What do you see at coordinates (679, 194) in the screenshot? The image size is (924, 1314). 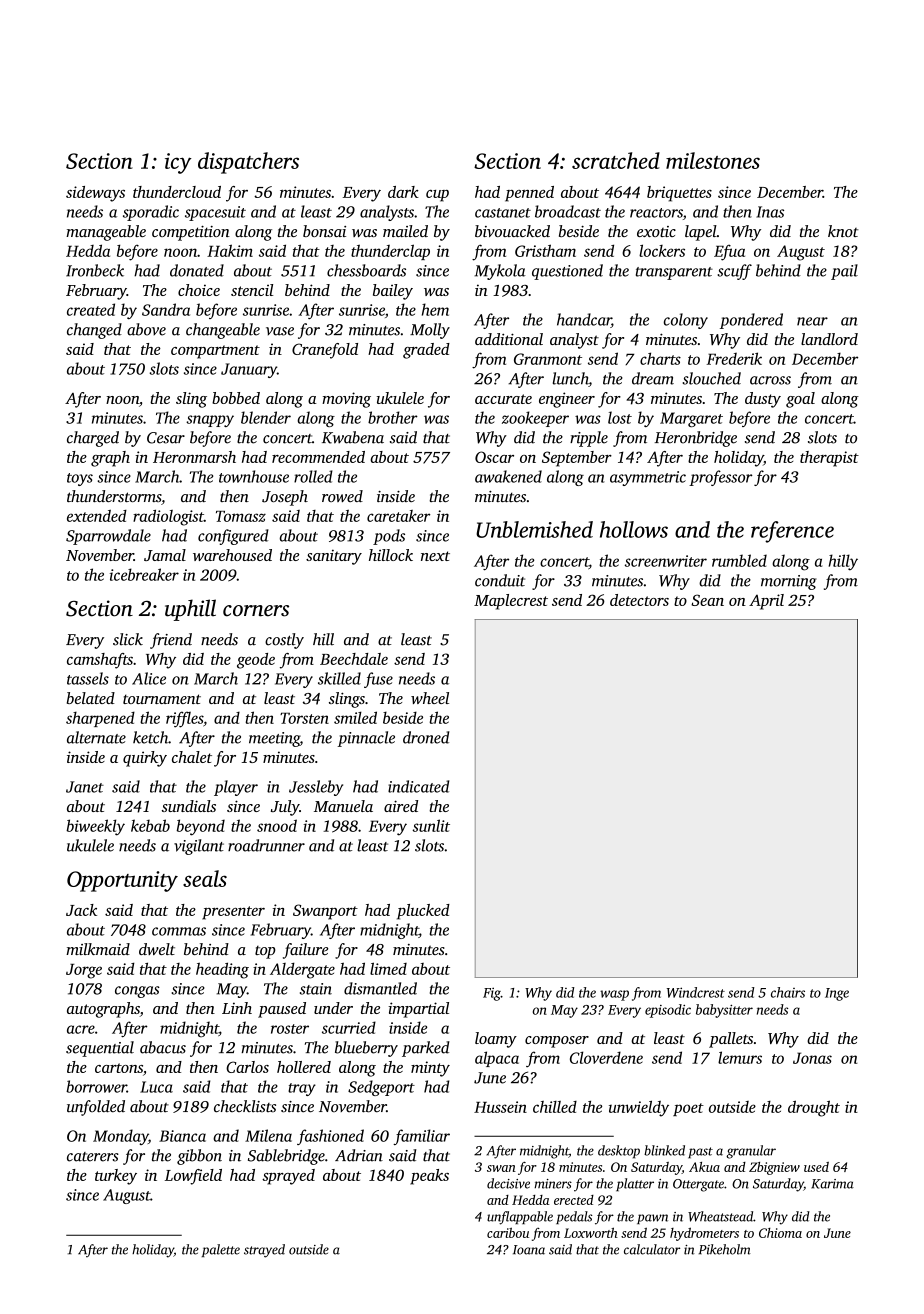 I see `briquettes` at bounding box center [679, 194].
